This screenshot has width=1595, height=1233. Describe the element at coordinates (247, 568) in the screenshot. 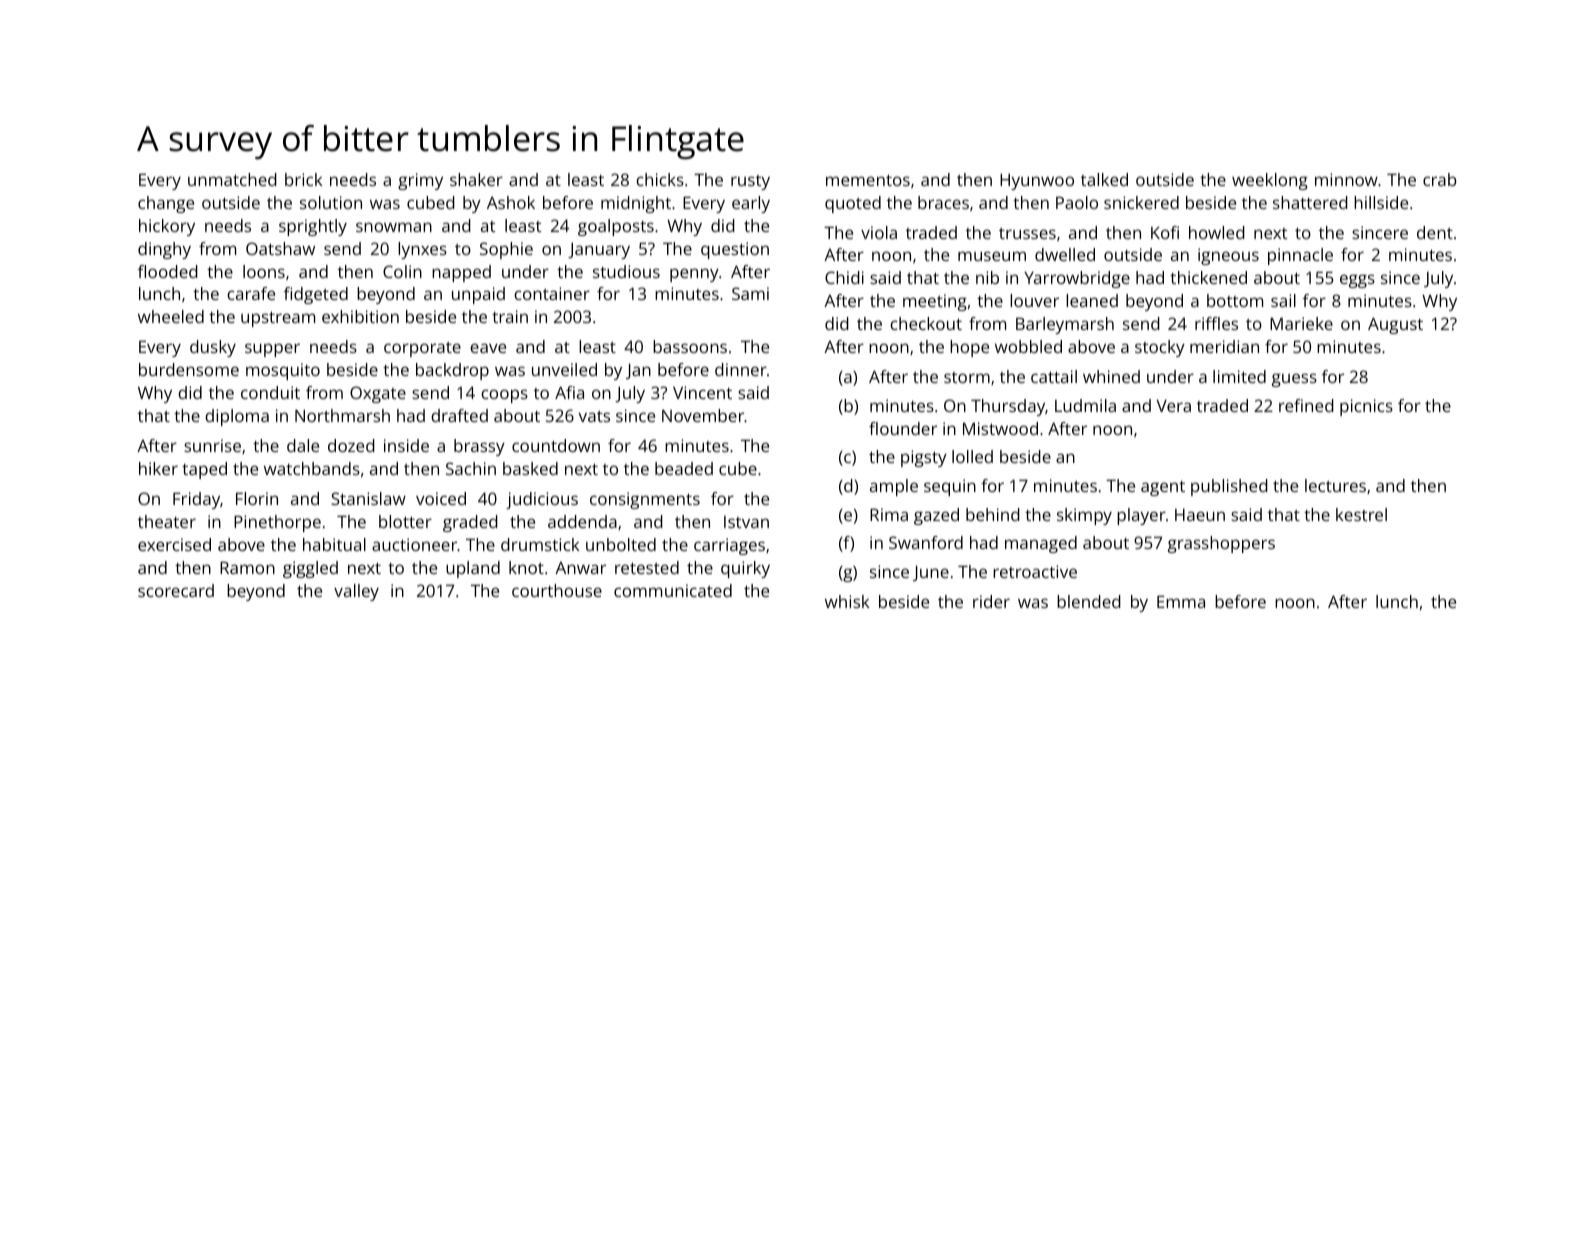

I see `Ramon` at that location.
